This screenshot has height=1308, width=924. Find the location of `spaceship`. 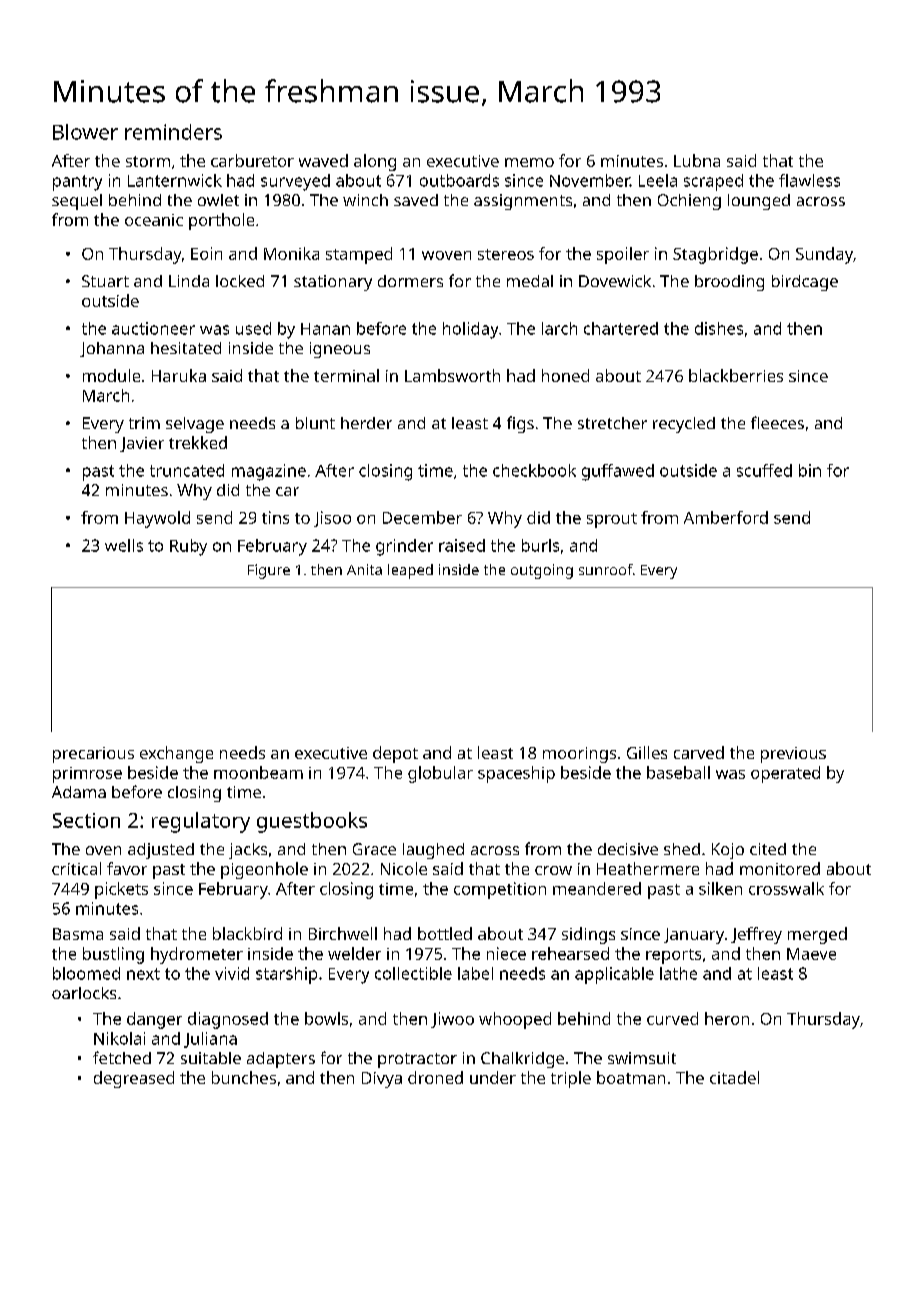

spaceship is located at coordinates (516, 774).
